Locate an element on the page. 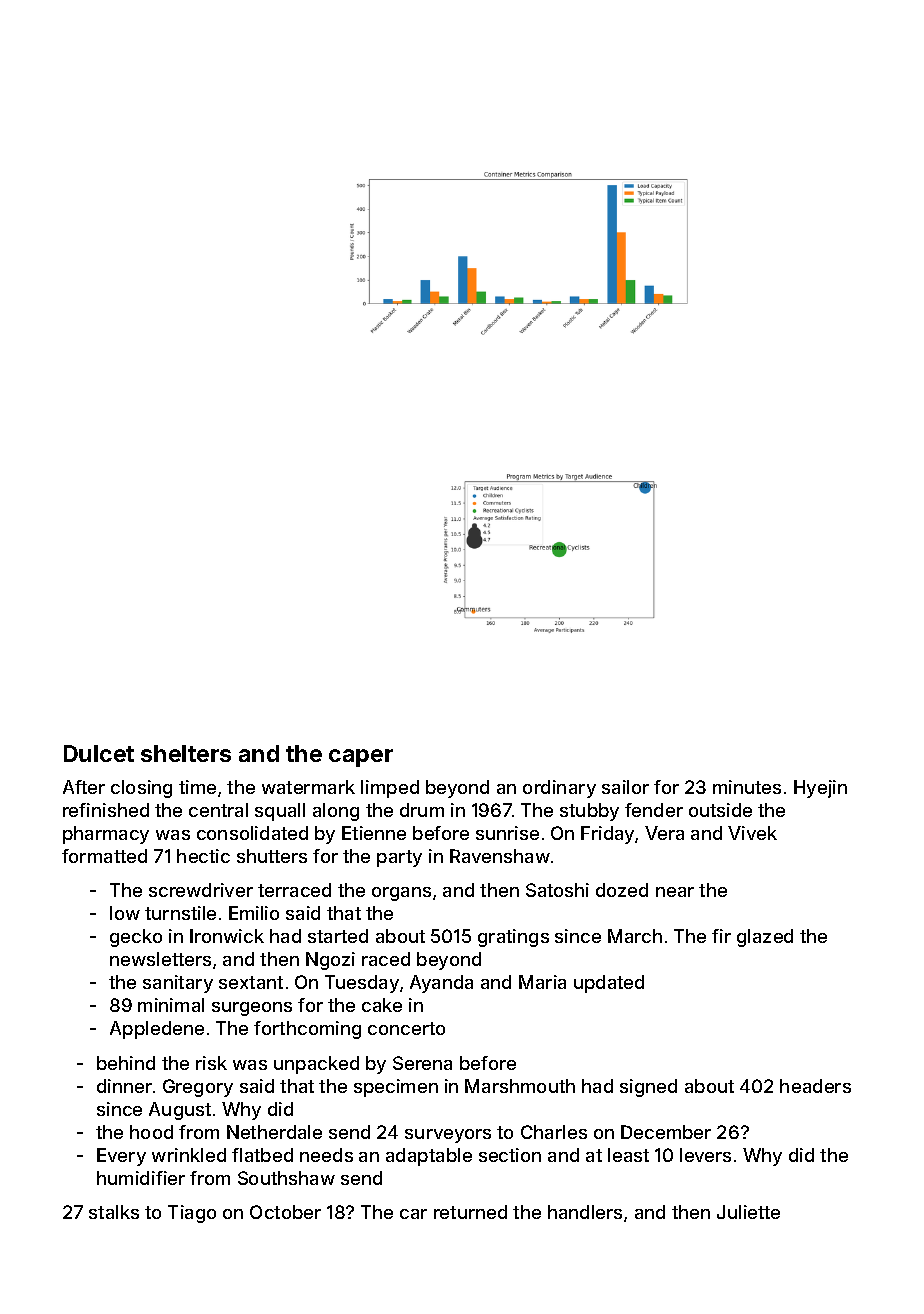 This page has height=1314, width=924. gecko is located at coordinates (136, 938).
